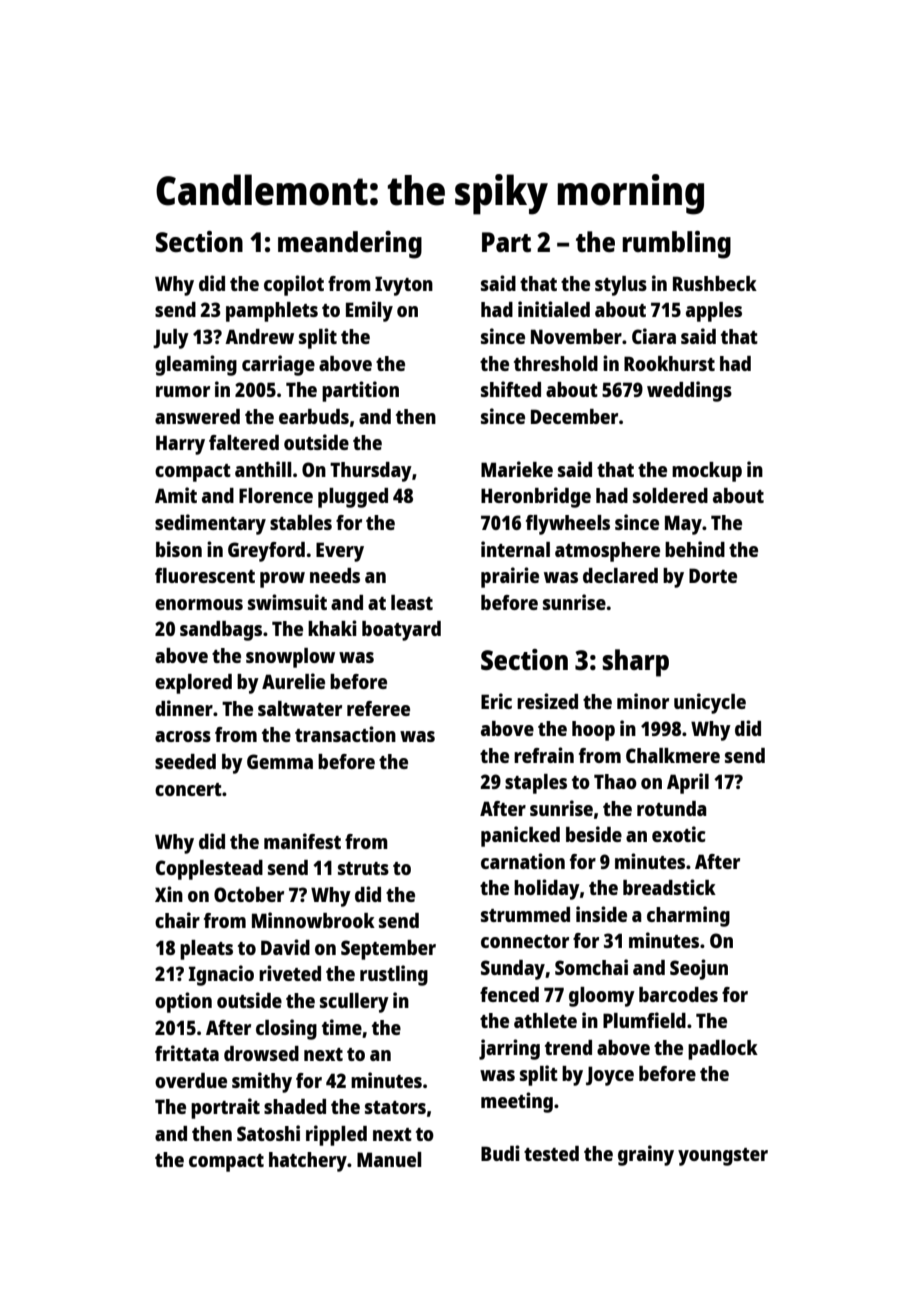 The image size is (924, 1311). What do you see at coordinates (171, 339) in the screenshot?
I see `July` at bounding box center [171, 339].
